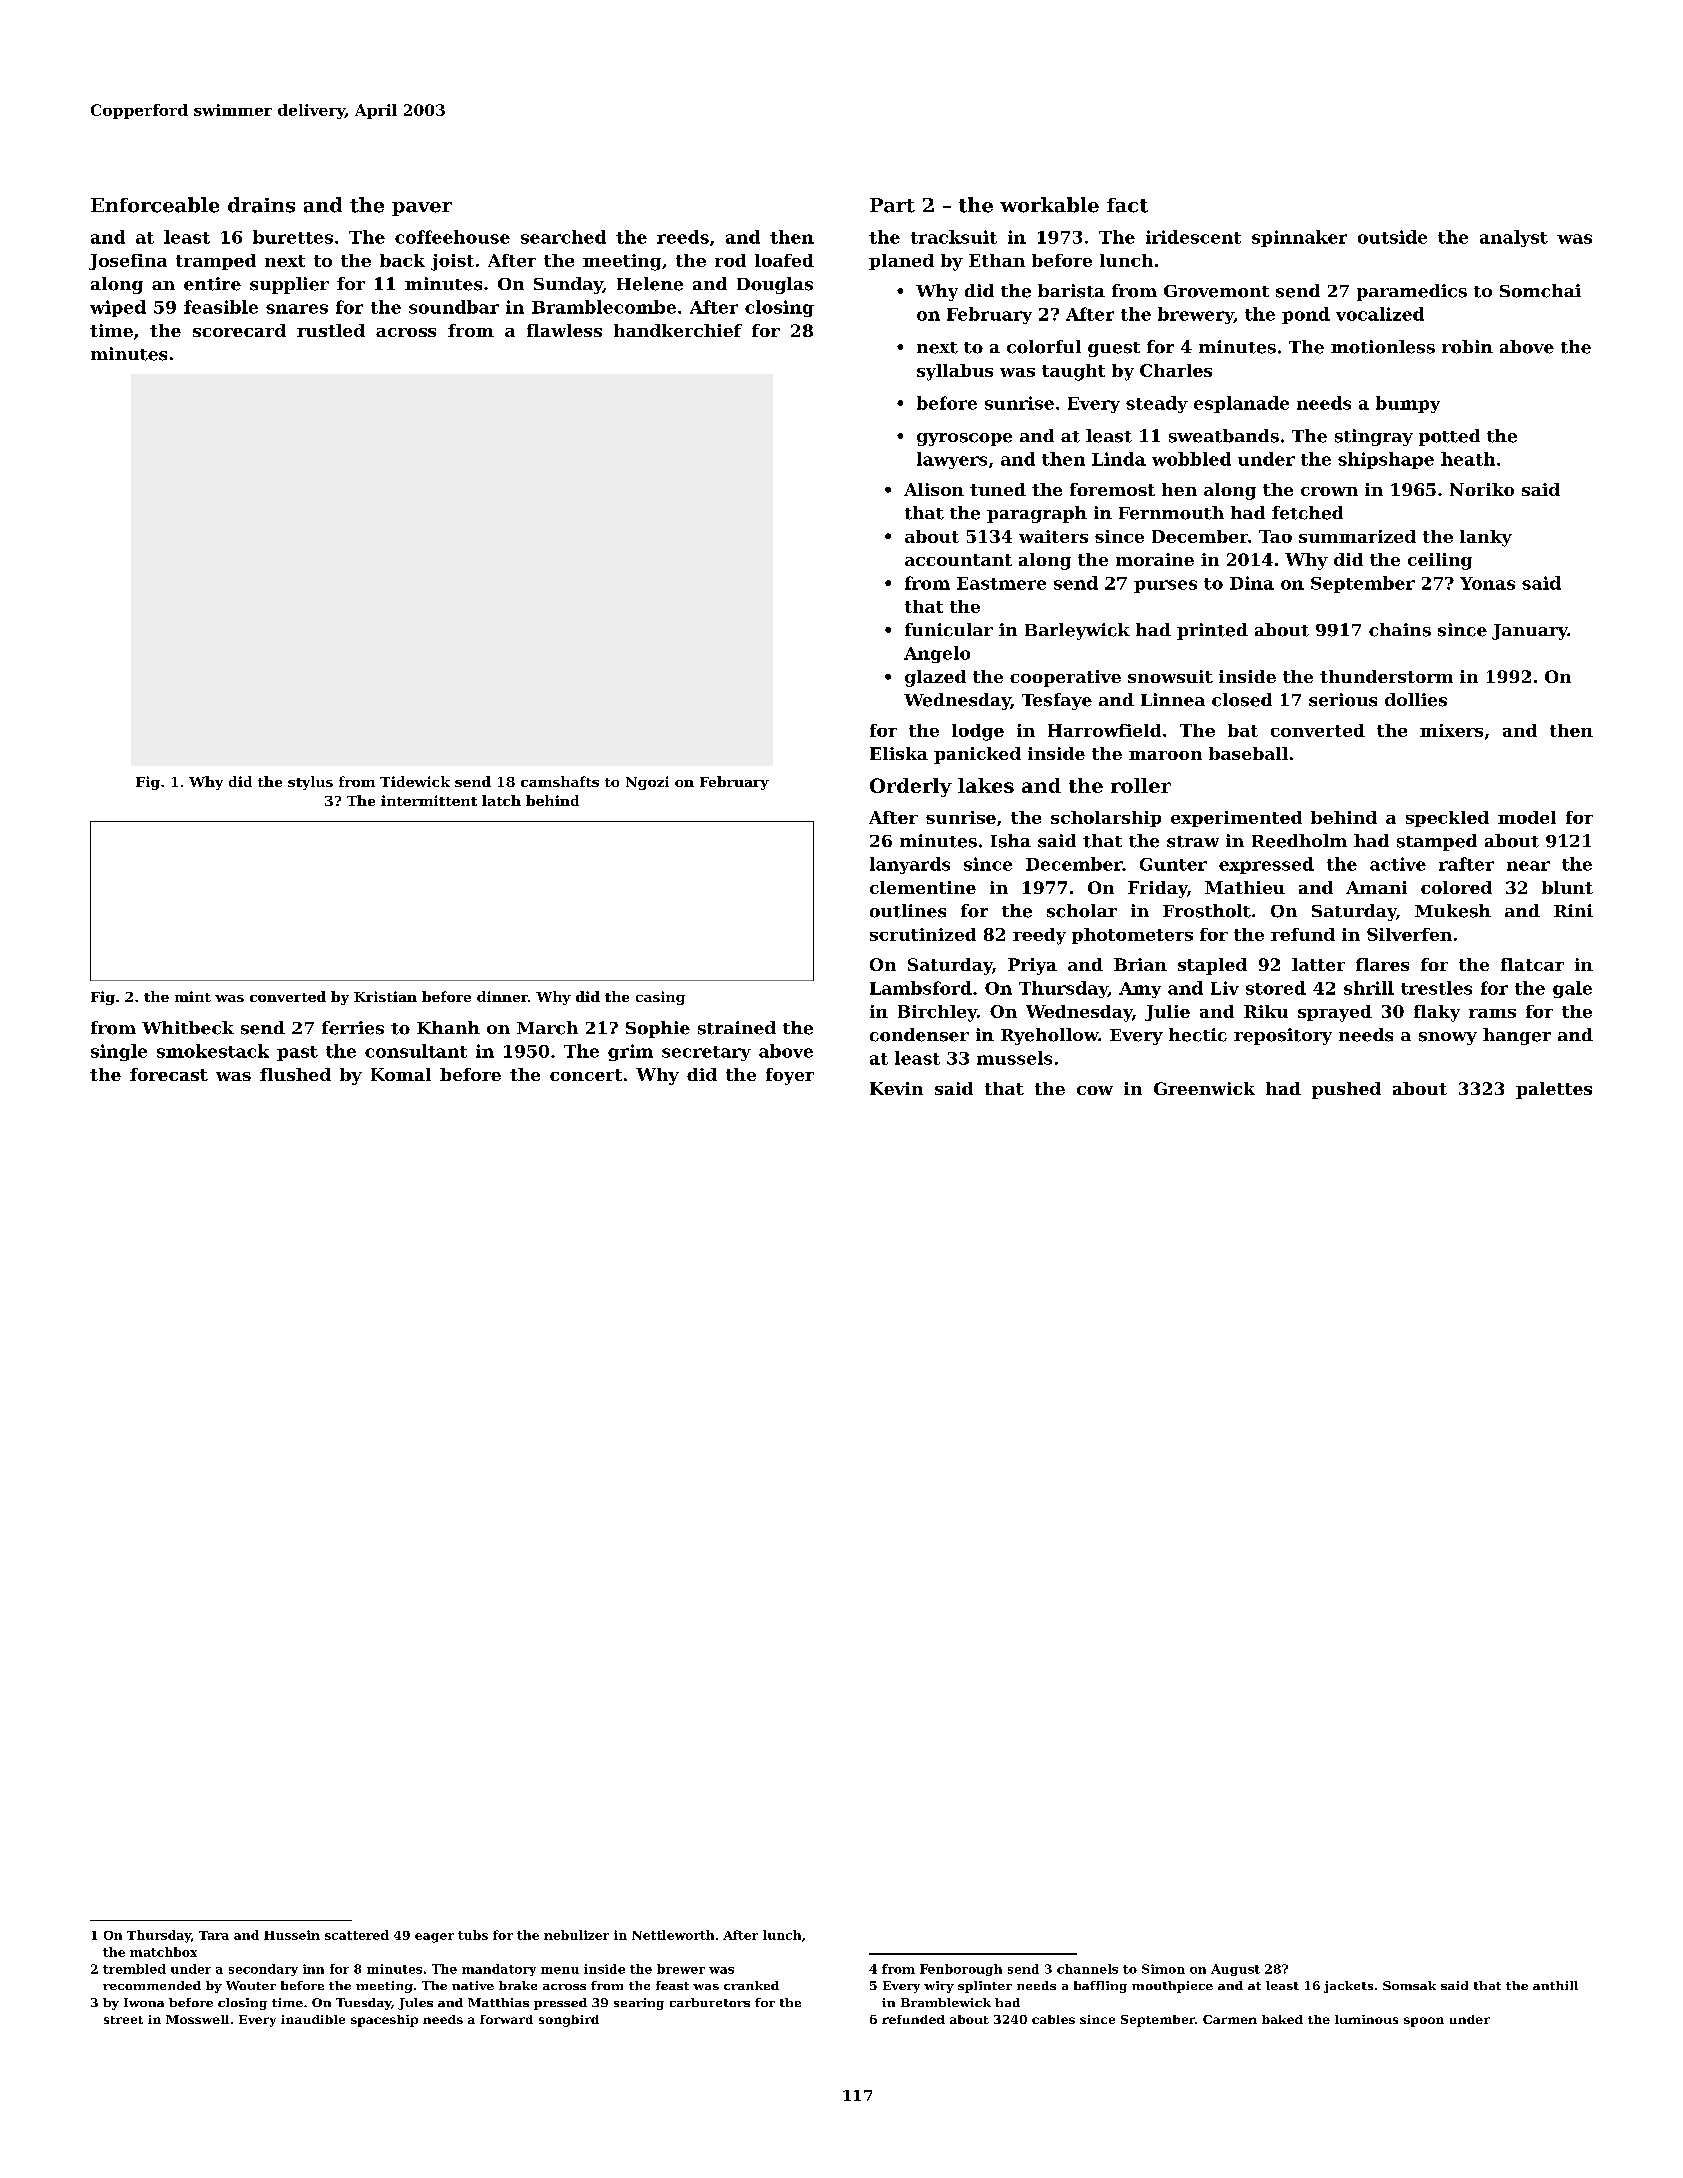 The height and width of the document is (2178, 1683). I want to click on lanky, so click(1486, 538).
